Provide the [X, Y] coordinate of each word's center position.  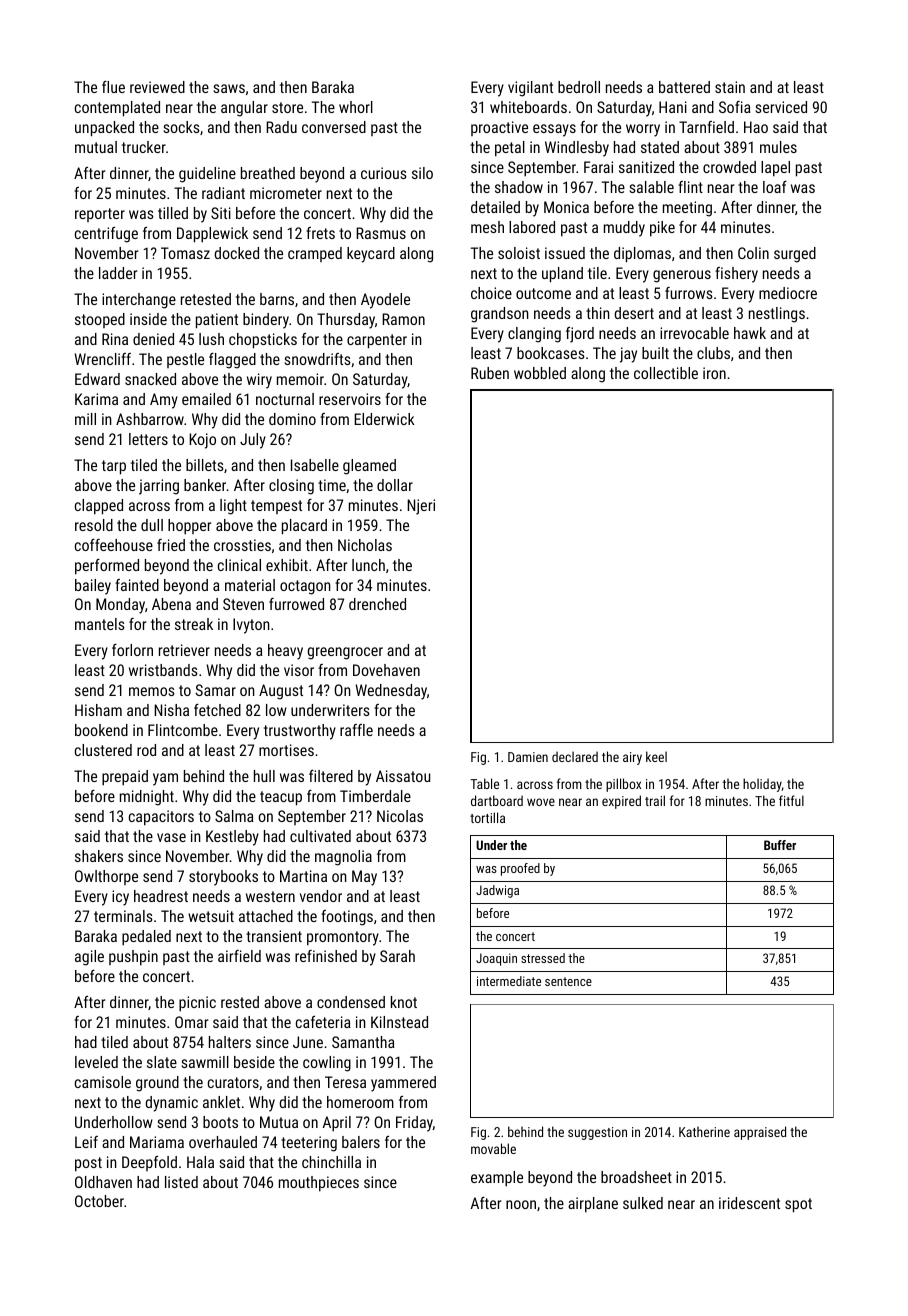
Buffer [780, 845]
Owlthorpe [106, 877]
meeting [687, 209]
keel [656, 756]
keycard [371, 255]
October [99, 1201]
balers [361, 1142]
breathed [268, 173]
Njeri [421, 507]
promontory [343, 938]
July [253, 441]
